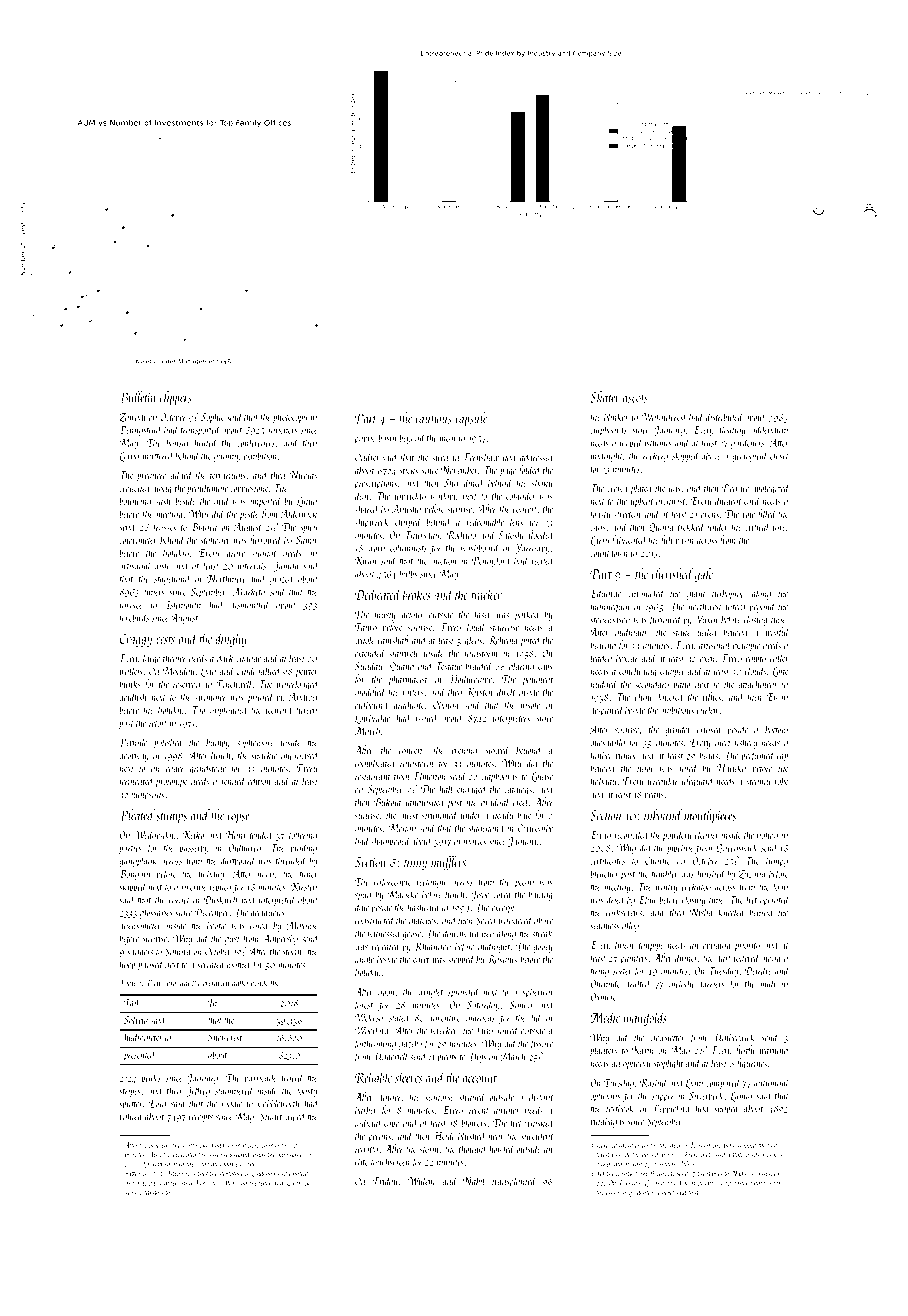 This image has width=908, height=1316. Describe the element at coordinates (153, 1193) in the image. I see `titrators` at that location.
